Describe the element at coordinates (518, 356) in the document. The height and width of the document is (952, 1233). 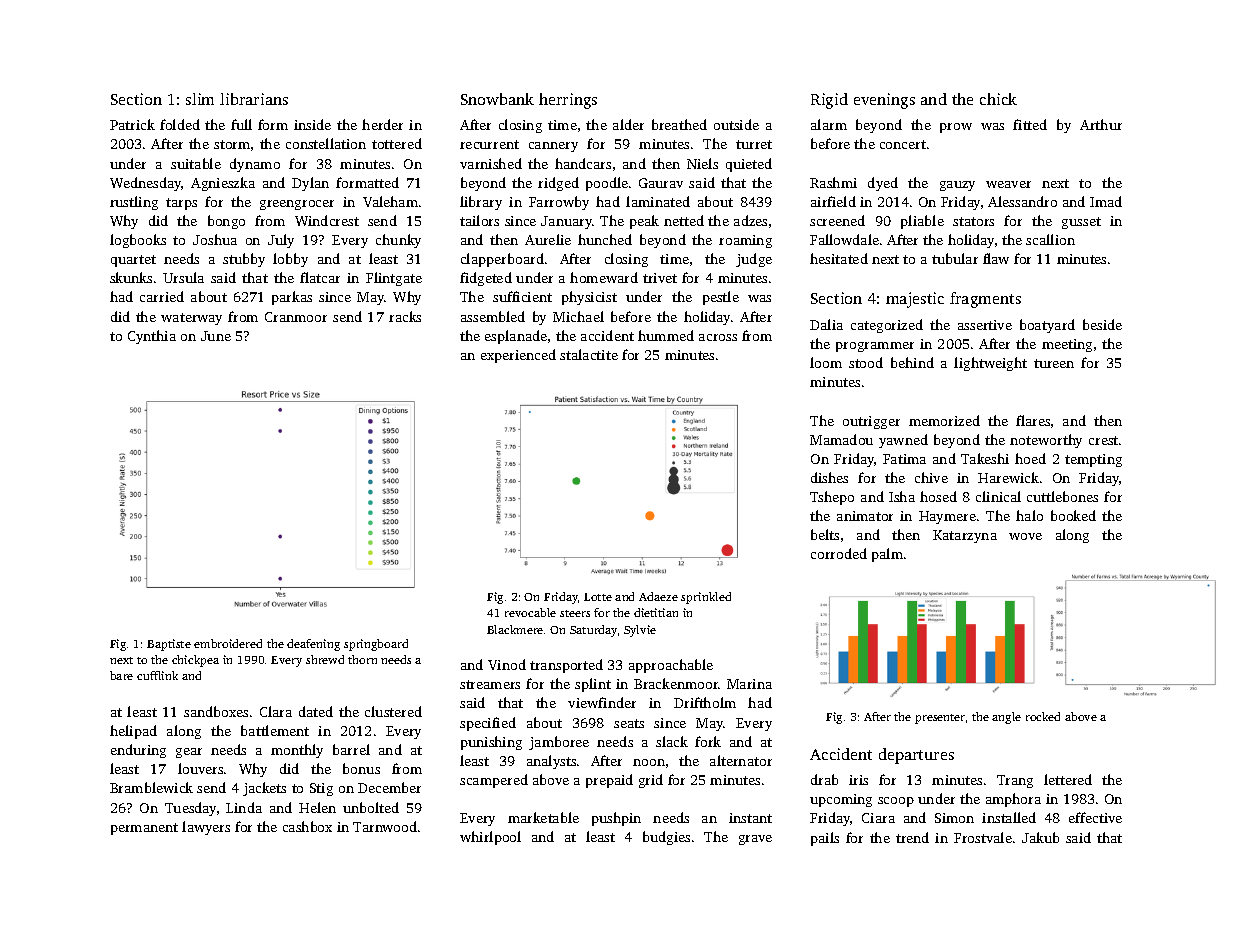
I see `experienced` at that location.
